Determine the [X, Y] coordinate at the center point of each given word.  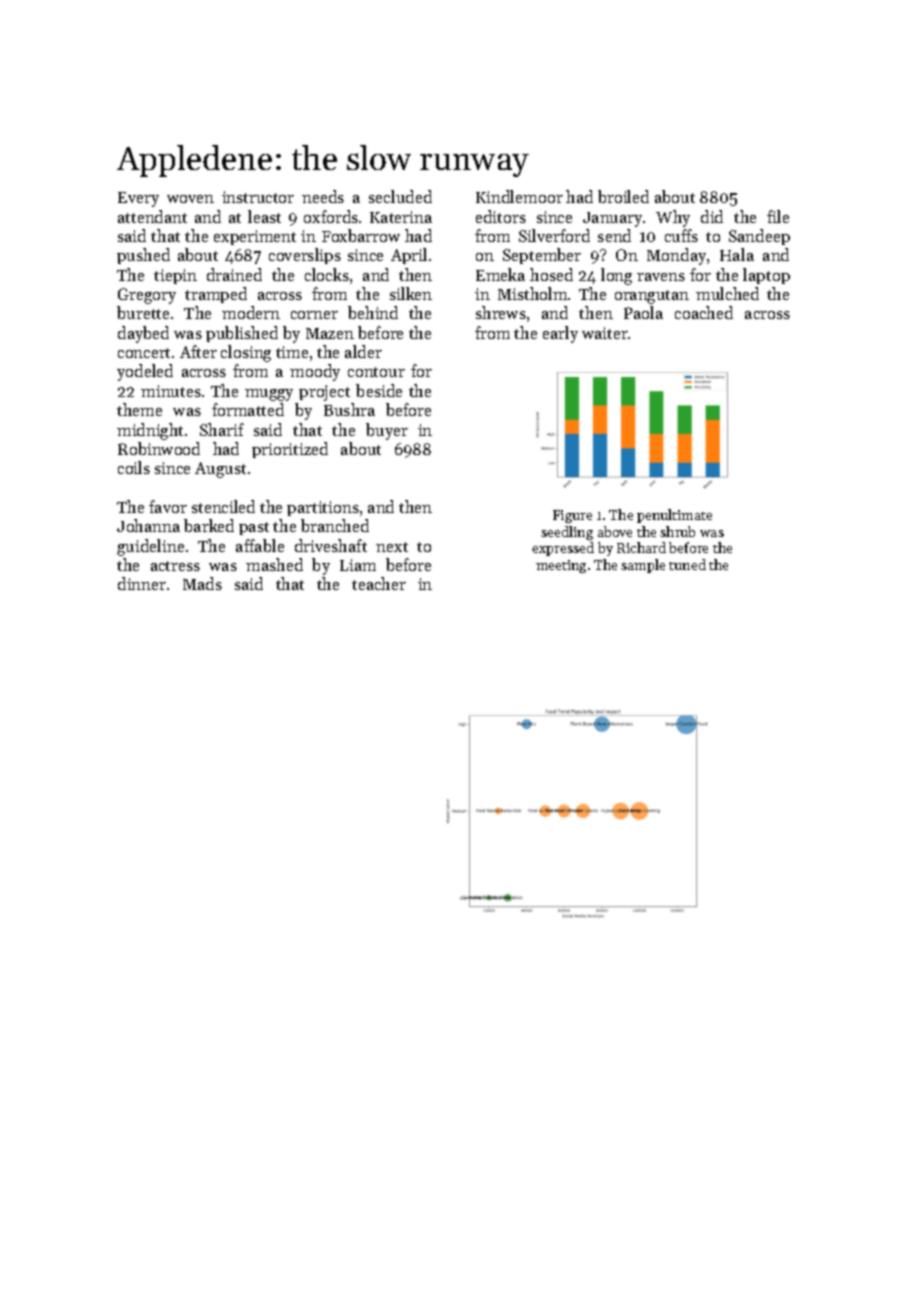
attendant [152, 216]
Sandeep [759, 237]
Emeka [500, 274]
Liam [358, 565]
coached [704, 312]
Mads [202, 583]
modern [251, 312]
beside [379, 390]
